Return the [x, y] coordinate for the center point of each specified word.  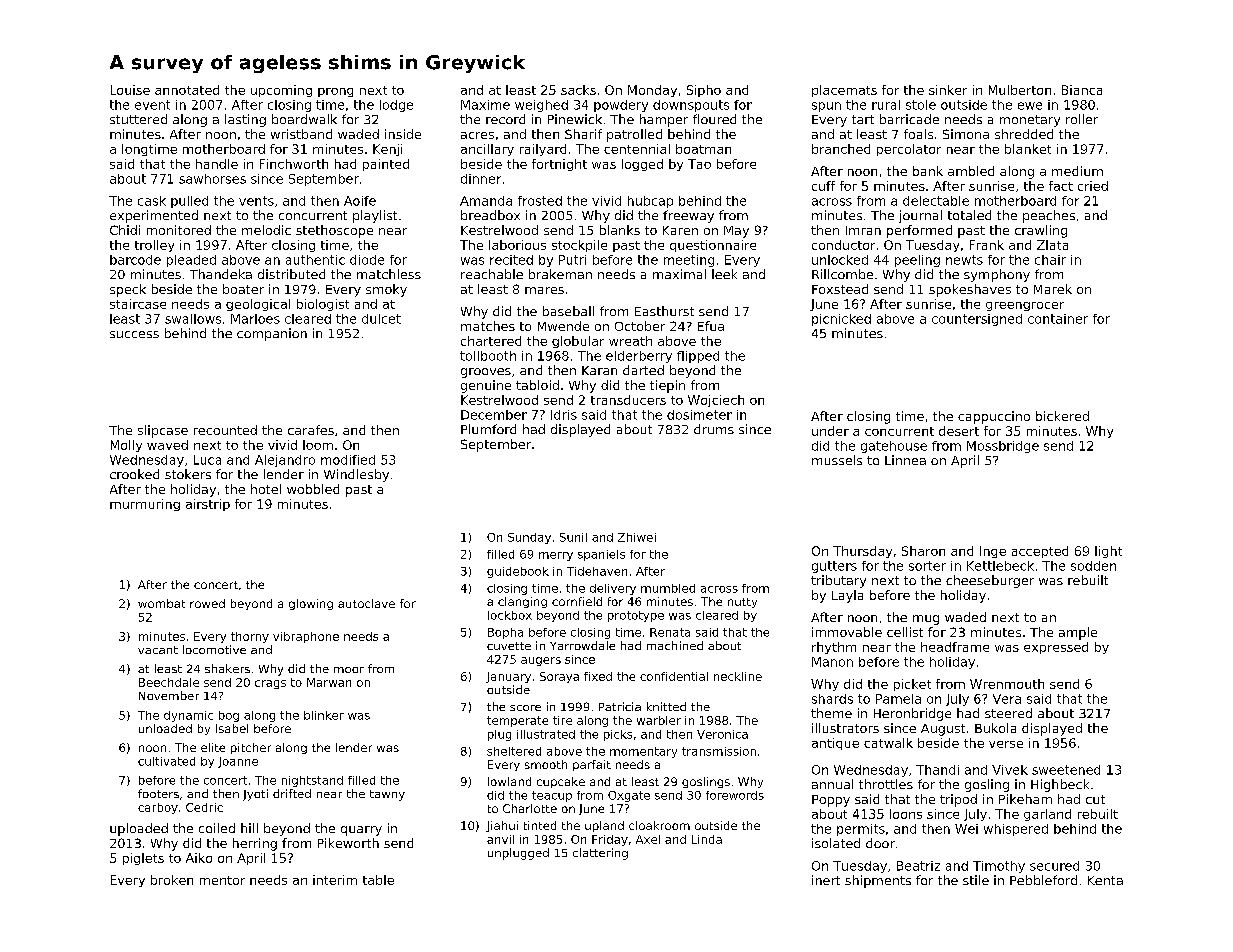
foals [918, 134]
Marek [1053, 289]
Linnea [905, 460]
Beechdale [169, 682]
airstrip [208, 505]
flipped [698, 357]
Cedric [204, 807]
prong [335, 92]
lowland [509, 781]
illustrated [546, 734]
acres [477, 135]
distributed [291, 274]
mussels [837, 460]
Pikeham [1025, 799]
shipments [878, 881]
